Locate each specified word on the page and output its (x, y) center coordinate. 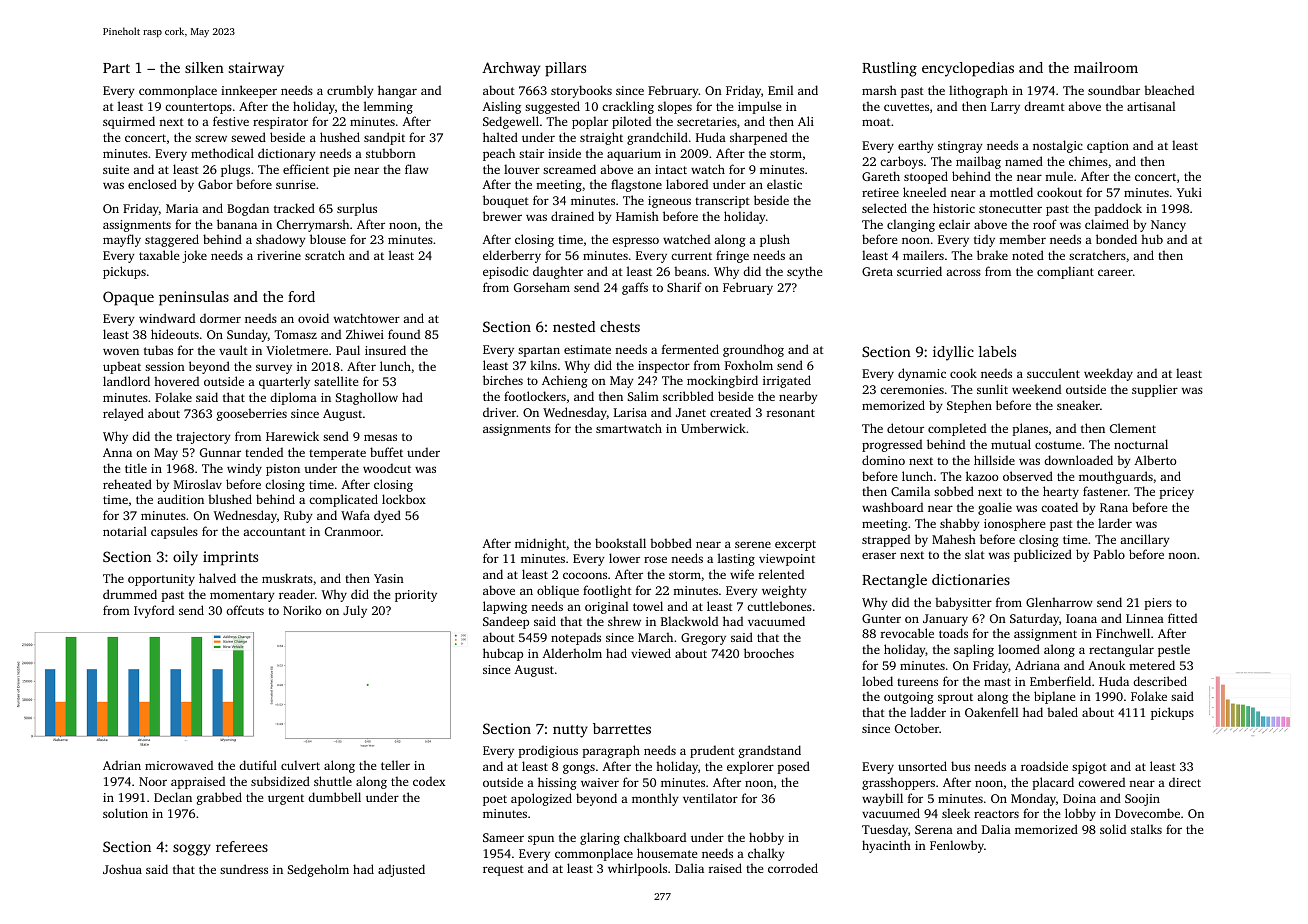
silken (204, 67)
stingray (960, 147)
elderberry (512, 256)
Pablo (1109, 554)
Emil (780, 90)
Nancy (1168, 226)
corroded (793, 868)
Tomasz (295, 334)
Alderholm (572, 653)
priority (416, 596)
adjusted (401, 870)
